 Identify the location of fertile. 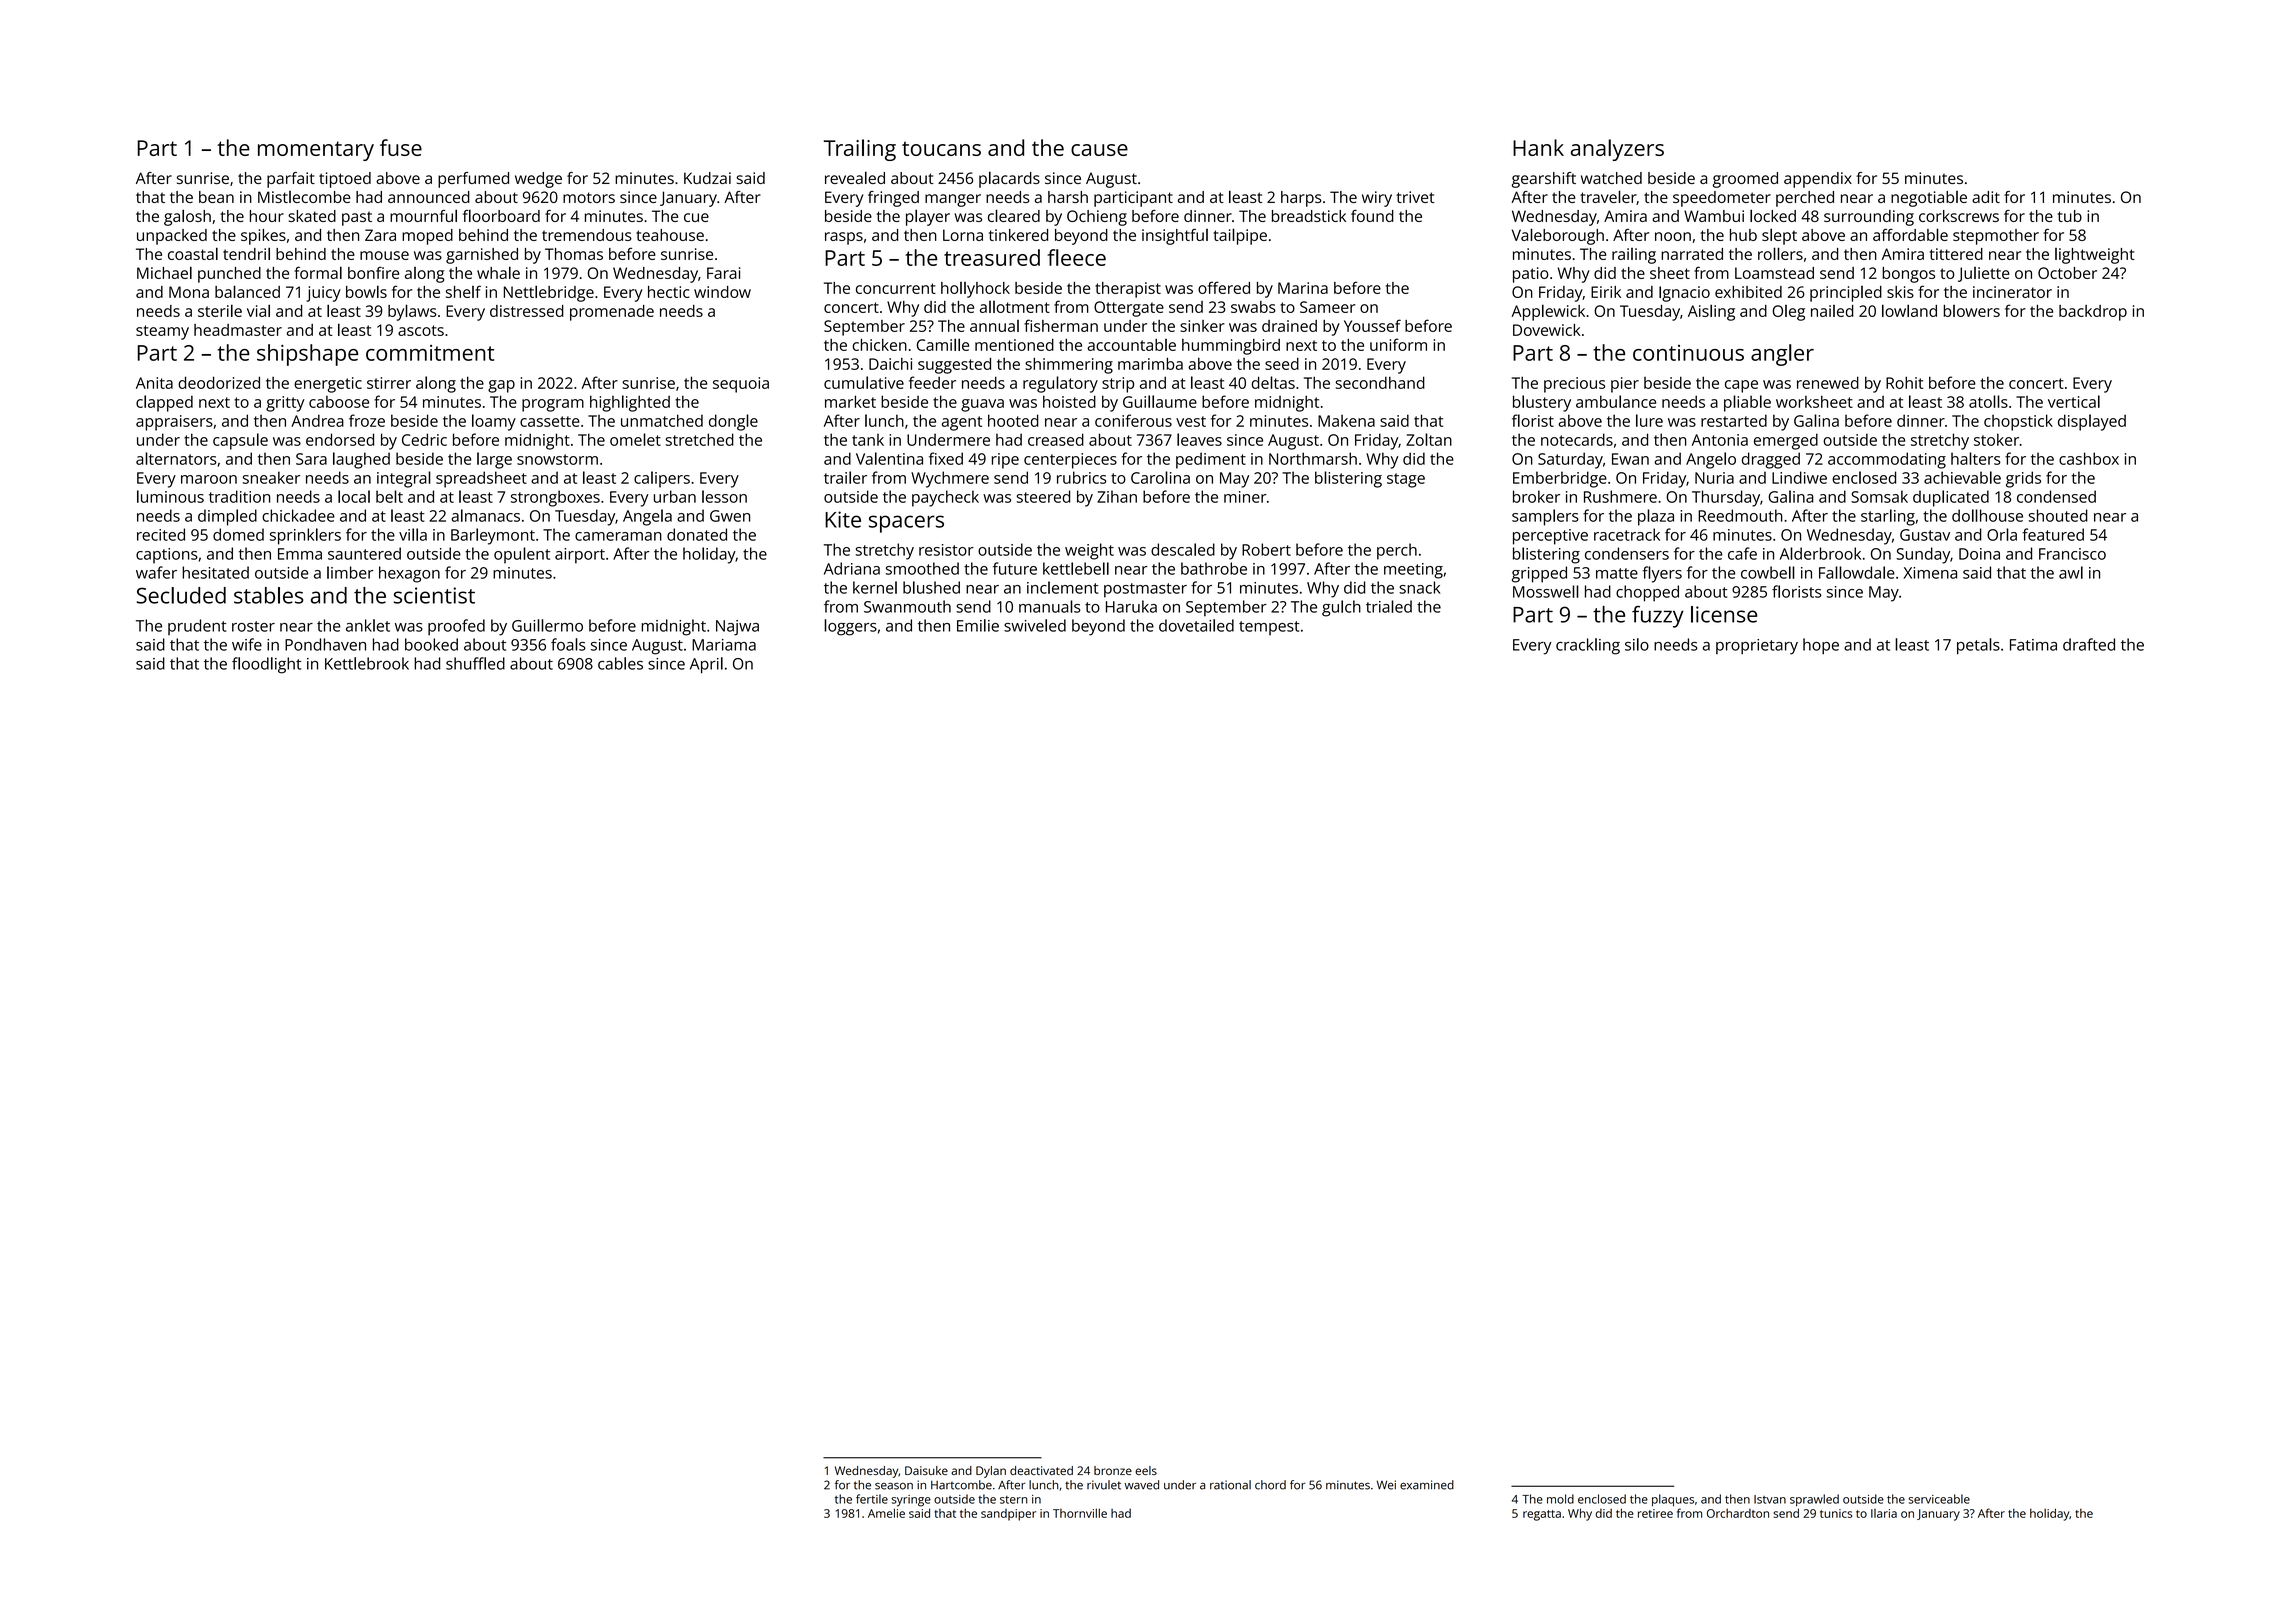
(872, 1499).
